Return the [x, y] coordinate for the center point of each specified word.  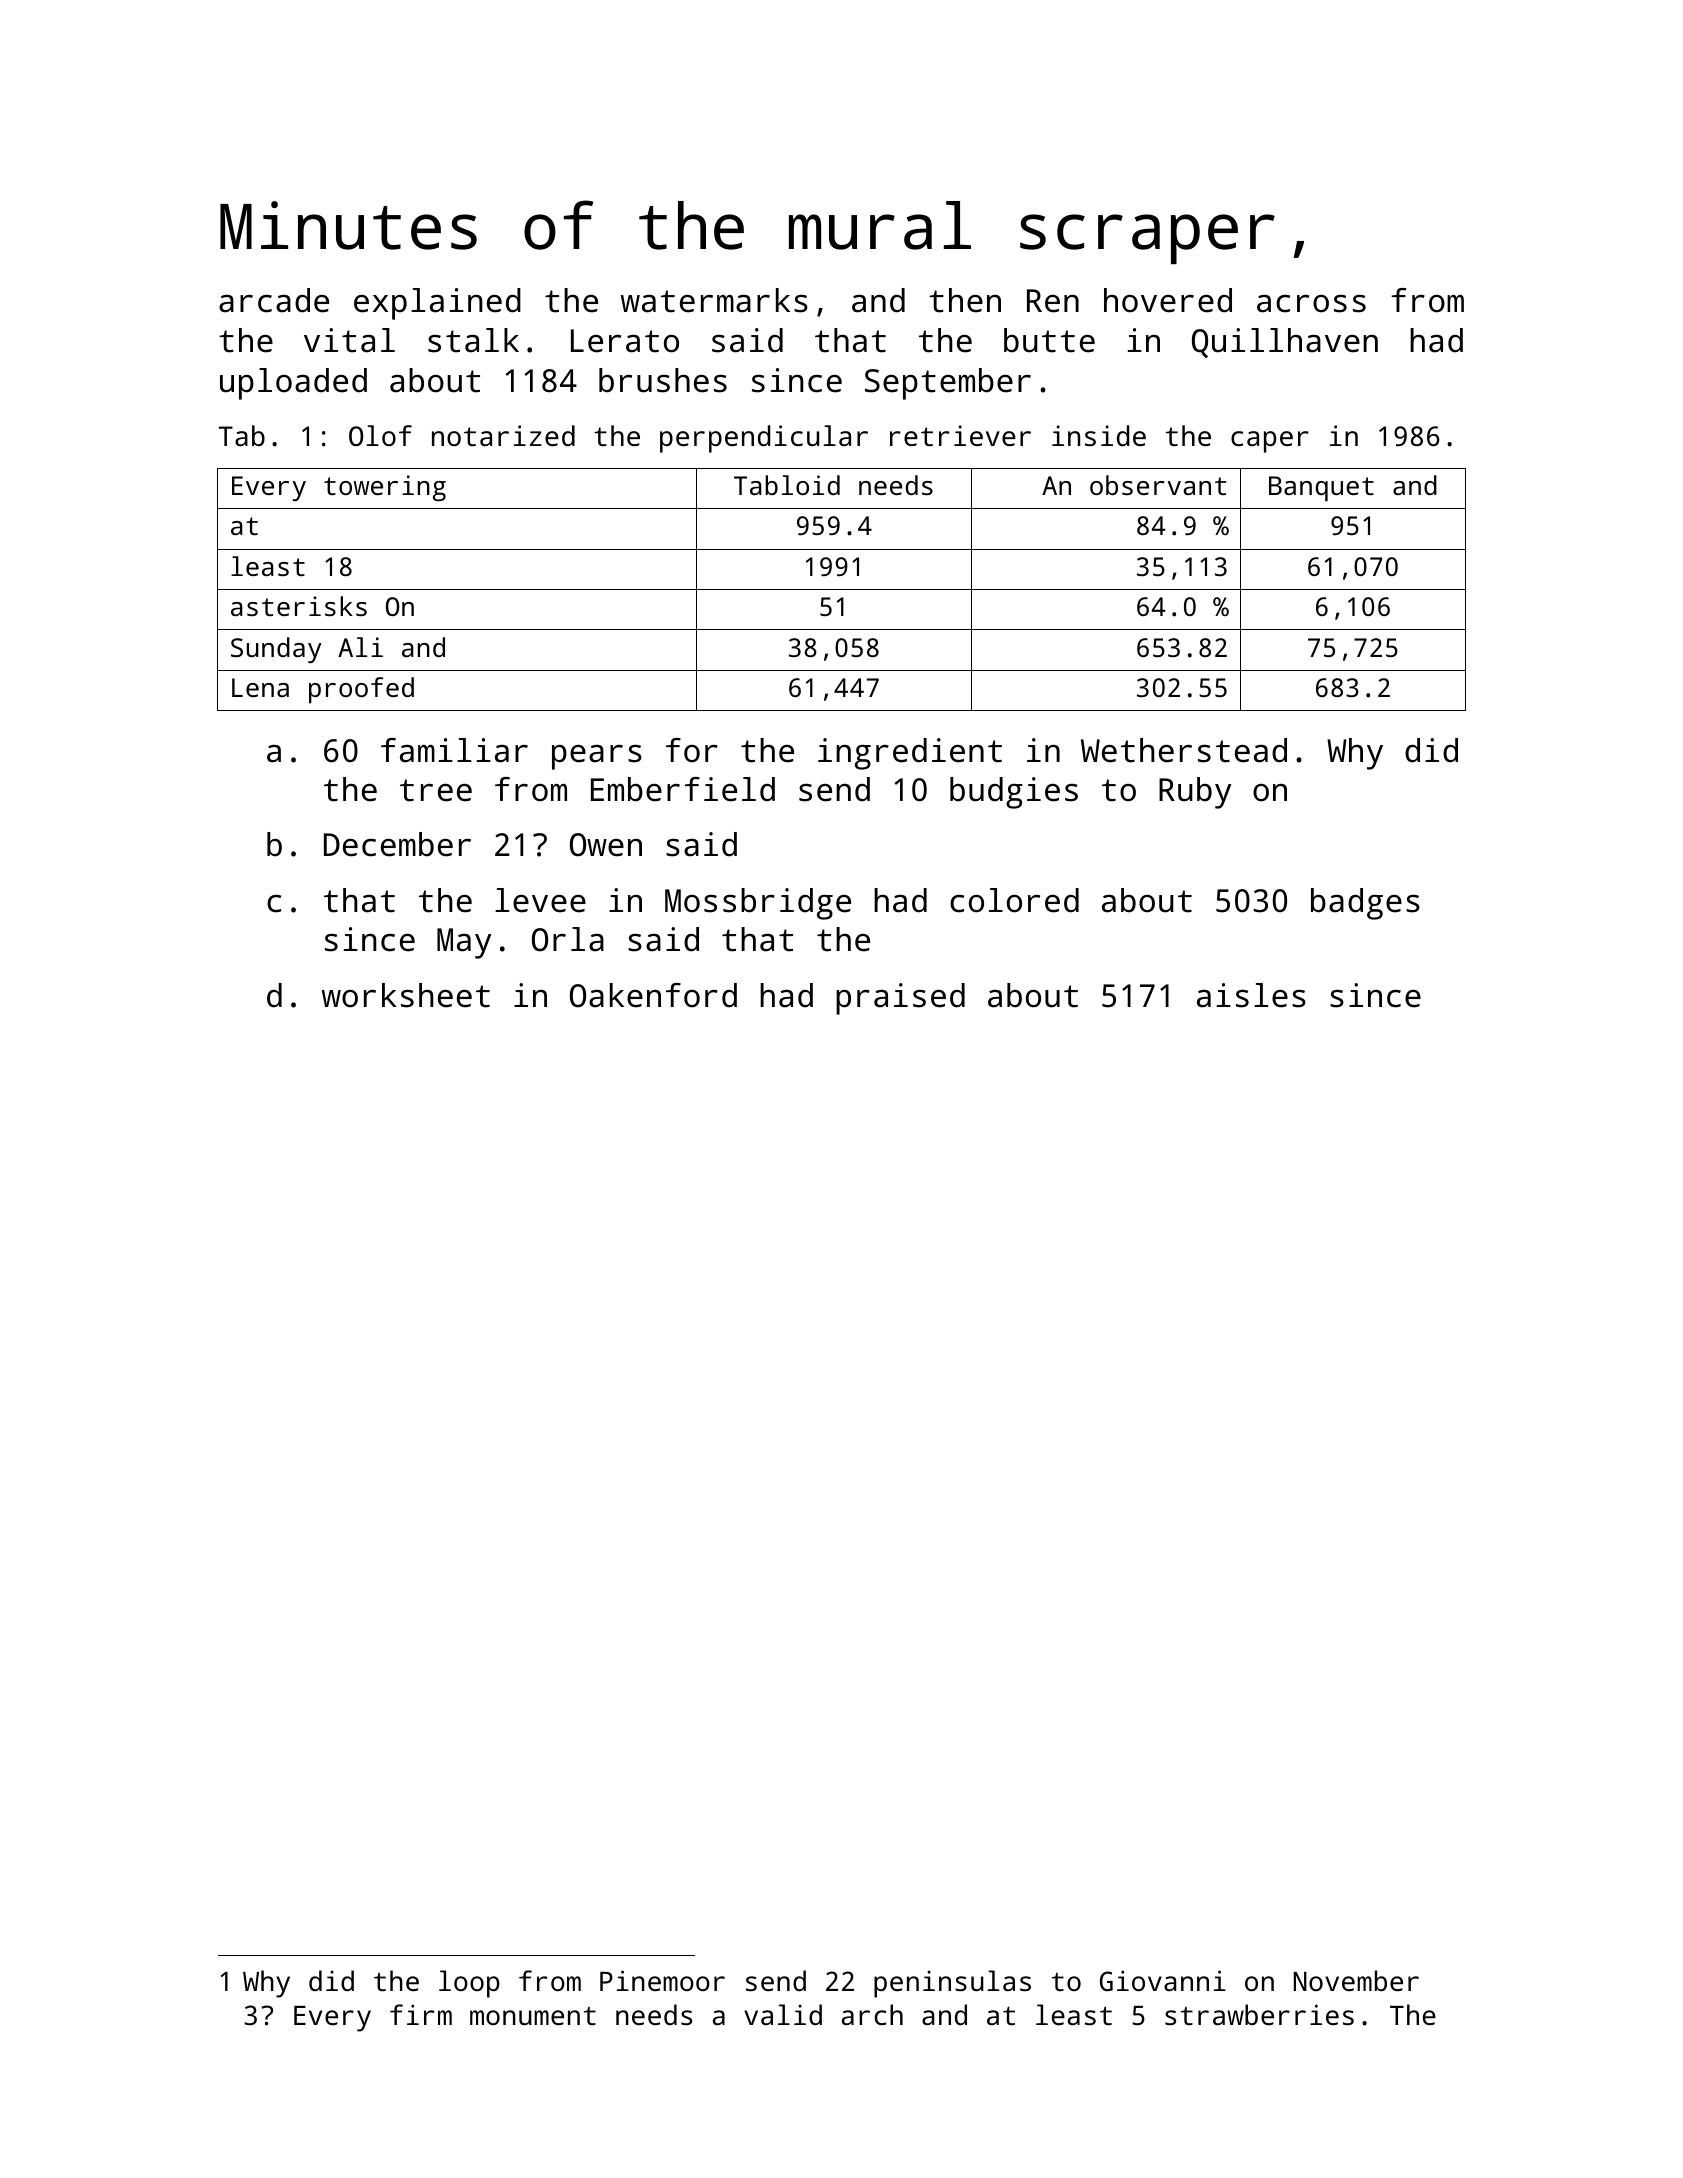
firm [421, 2014]
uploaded [293, 384]
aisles [1251, 995]
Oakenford [653, 995]
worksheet [406, 995]
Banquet [1321, 488]
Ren [1053, 301]
